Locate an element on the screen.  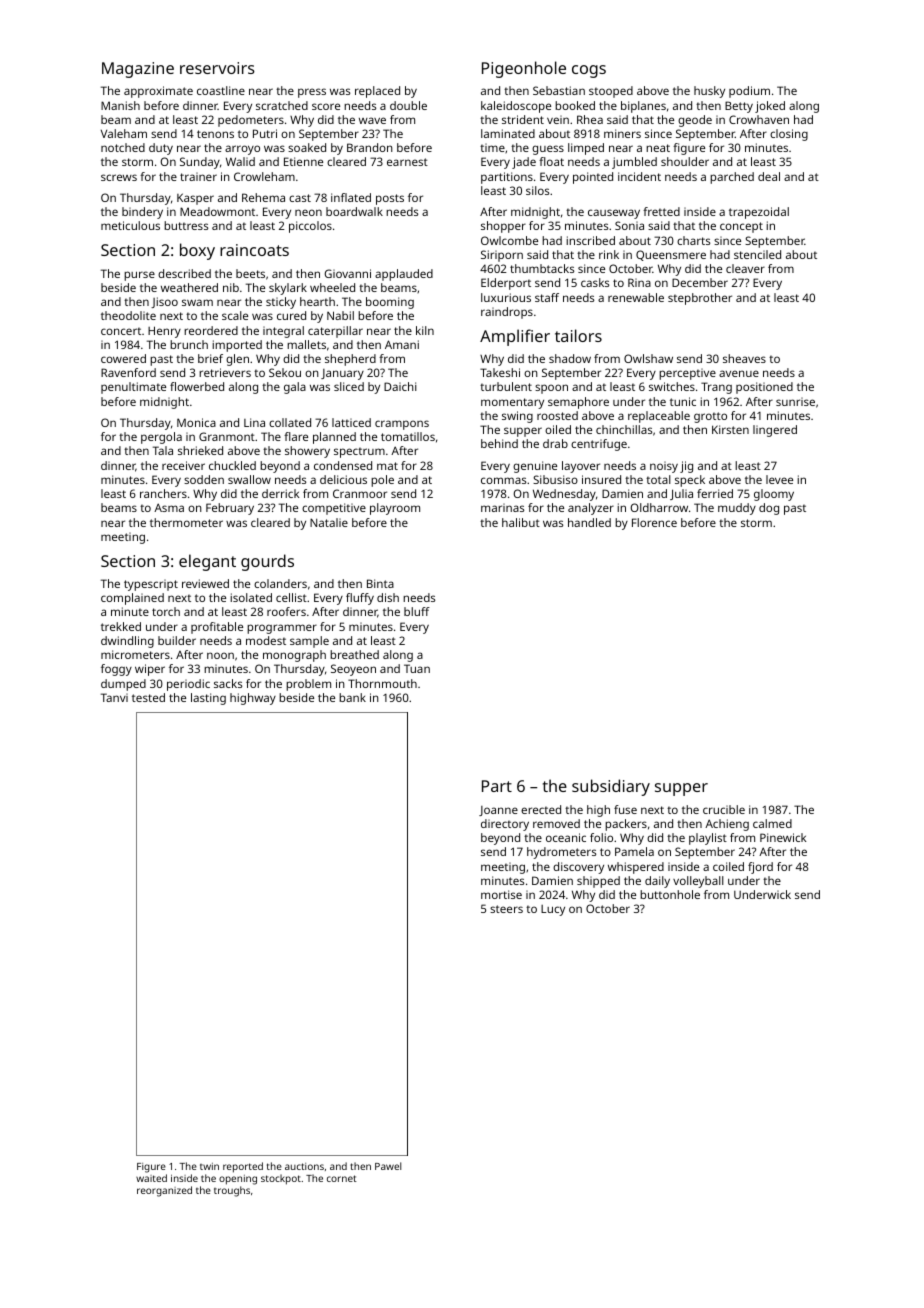
Tala is located at coordinates (163, 450).
